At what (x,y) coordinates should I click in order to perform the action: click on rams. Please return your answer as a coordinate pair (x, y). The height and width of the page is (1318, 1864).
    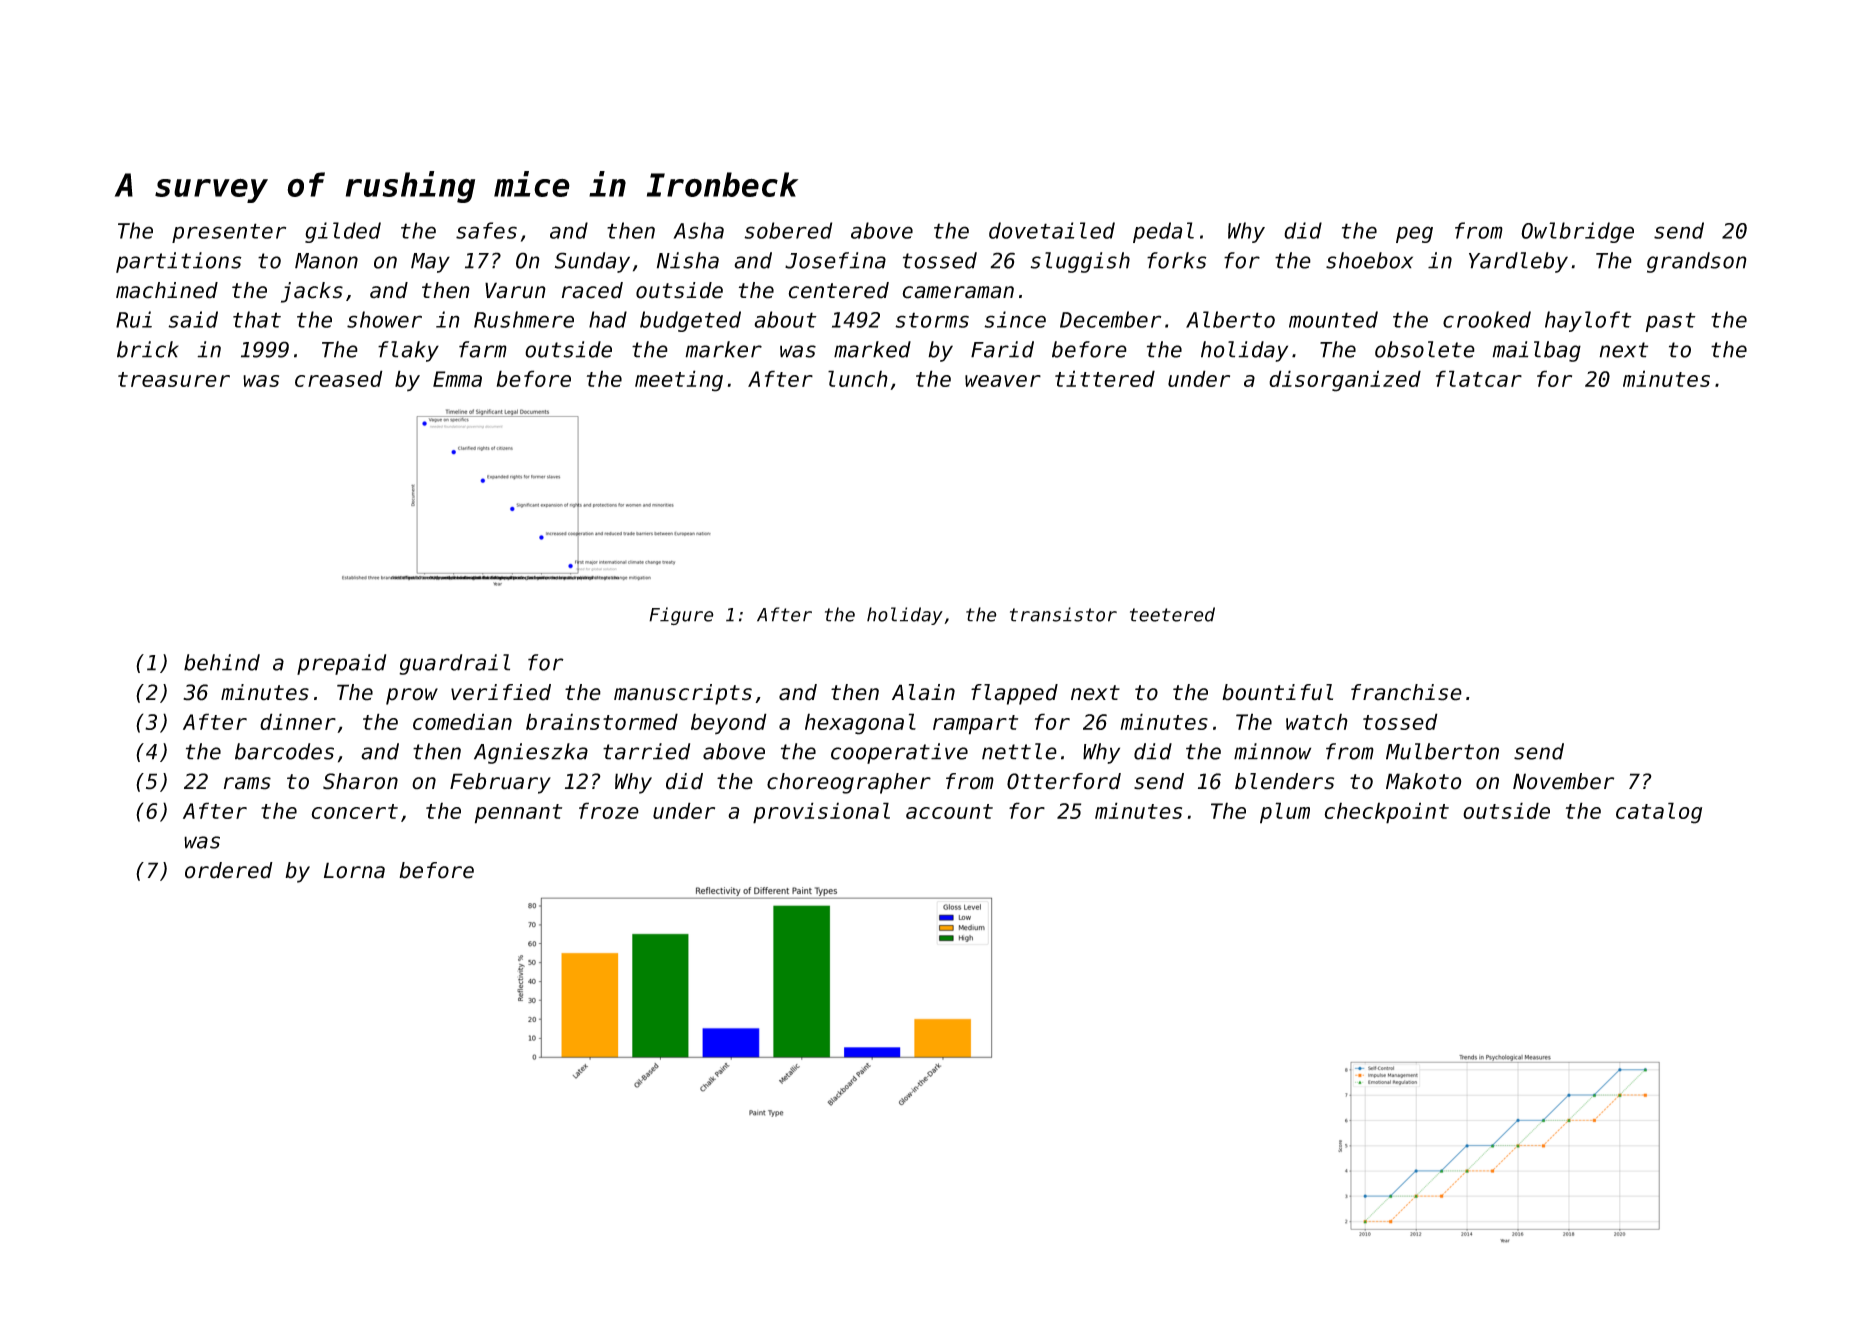
    Looking at the image, I should click on (247, 783).
